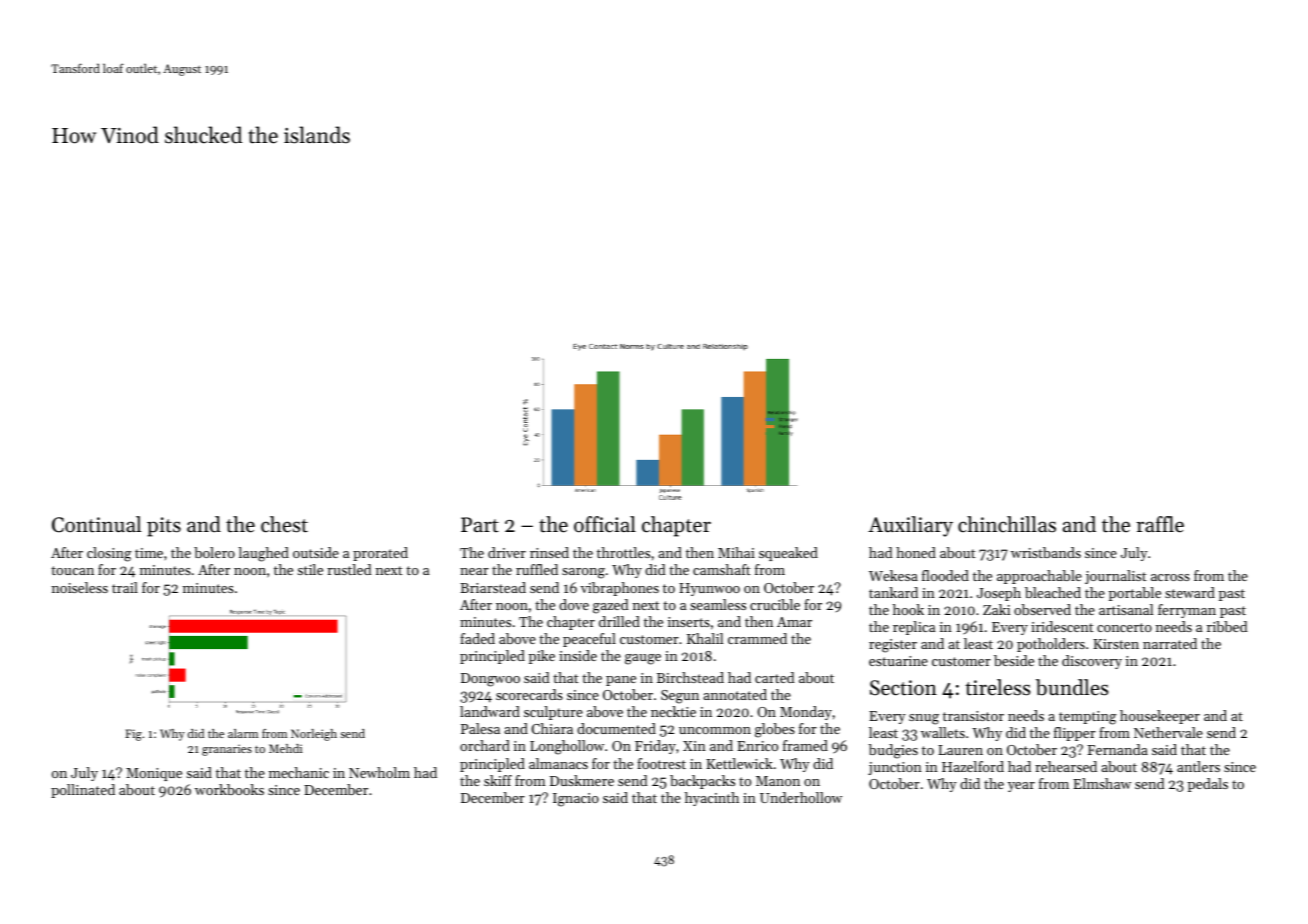  What do you see at coordinates (83, 791) in the page?
I see `pollinated` at bounding box center [83, 791].
